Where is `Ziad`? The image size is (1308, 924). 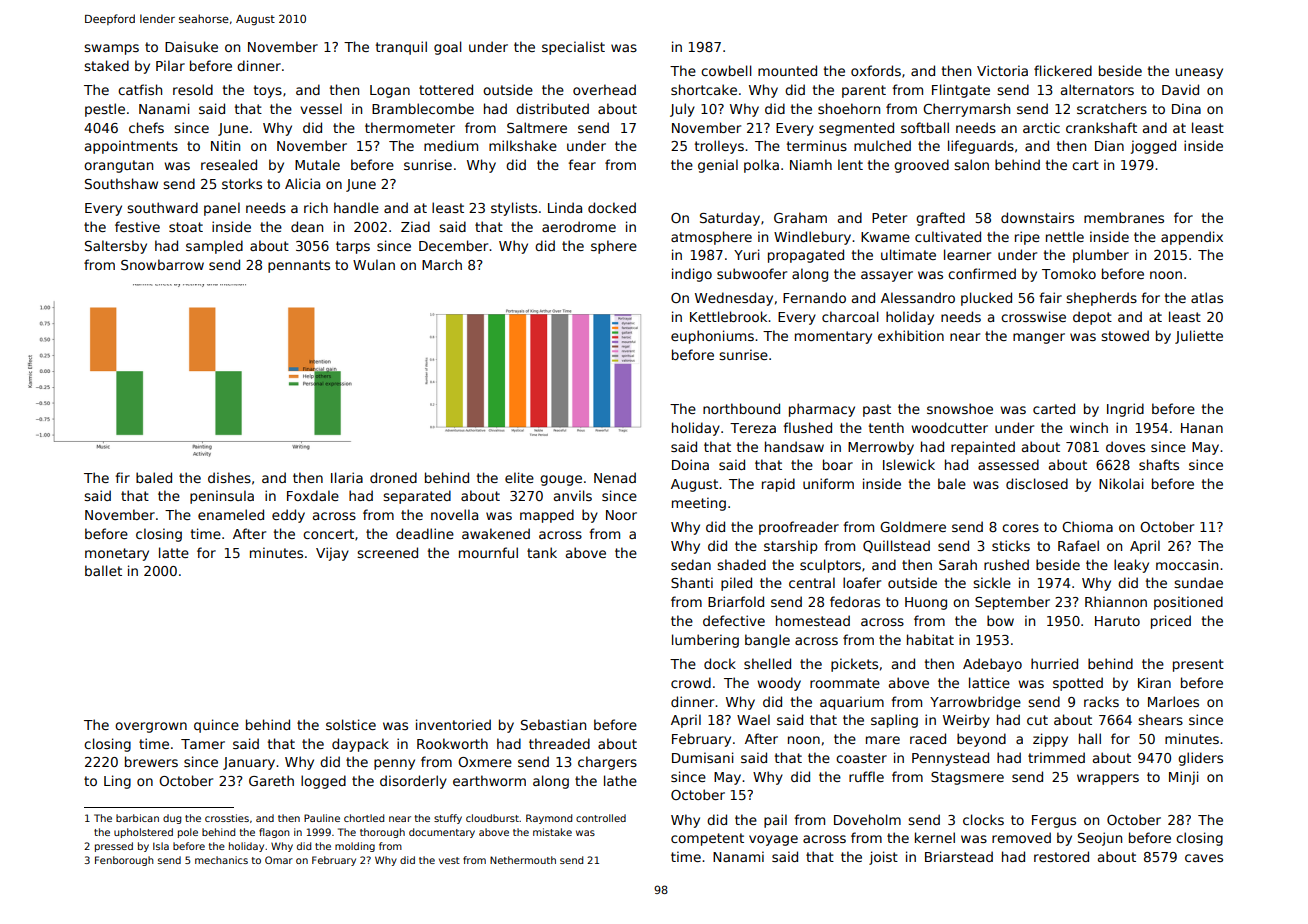
Ziad is located at coordinates (415, 226).
